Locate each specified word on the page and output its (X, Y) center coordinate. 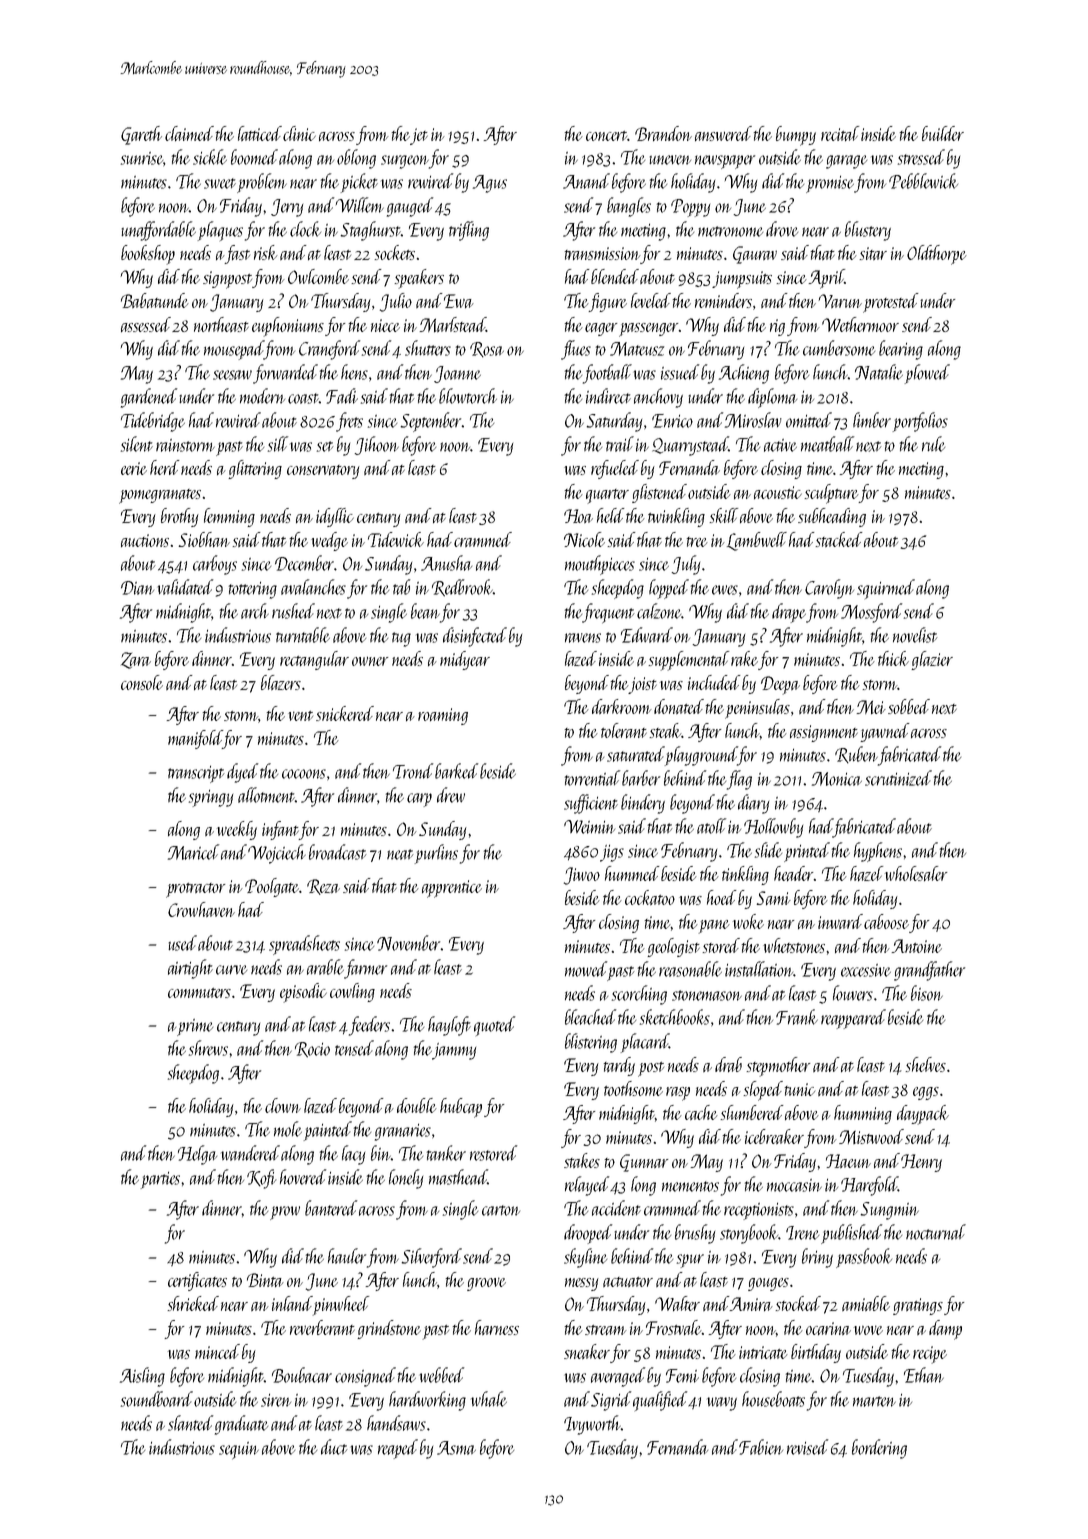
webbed (442, 1375)
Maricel (193, 852)
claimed (189, 133)
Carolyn (829, 589)
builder (943, 133)
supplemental (688, 661)
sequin (239, 1451)
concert (607, 136)
